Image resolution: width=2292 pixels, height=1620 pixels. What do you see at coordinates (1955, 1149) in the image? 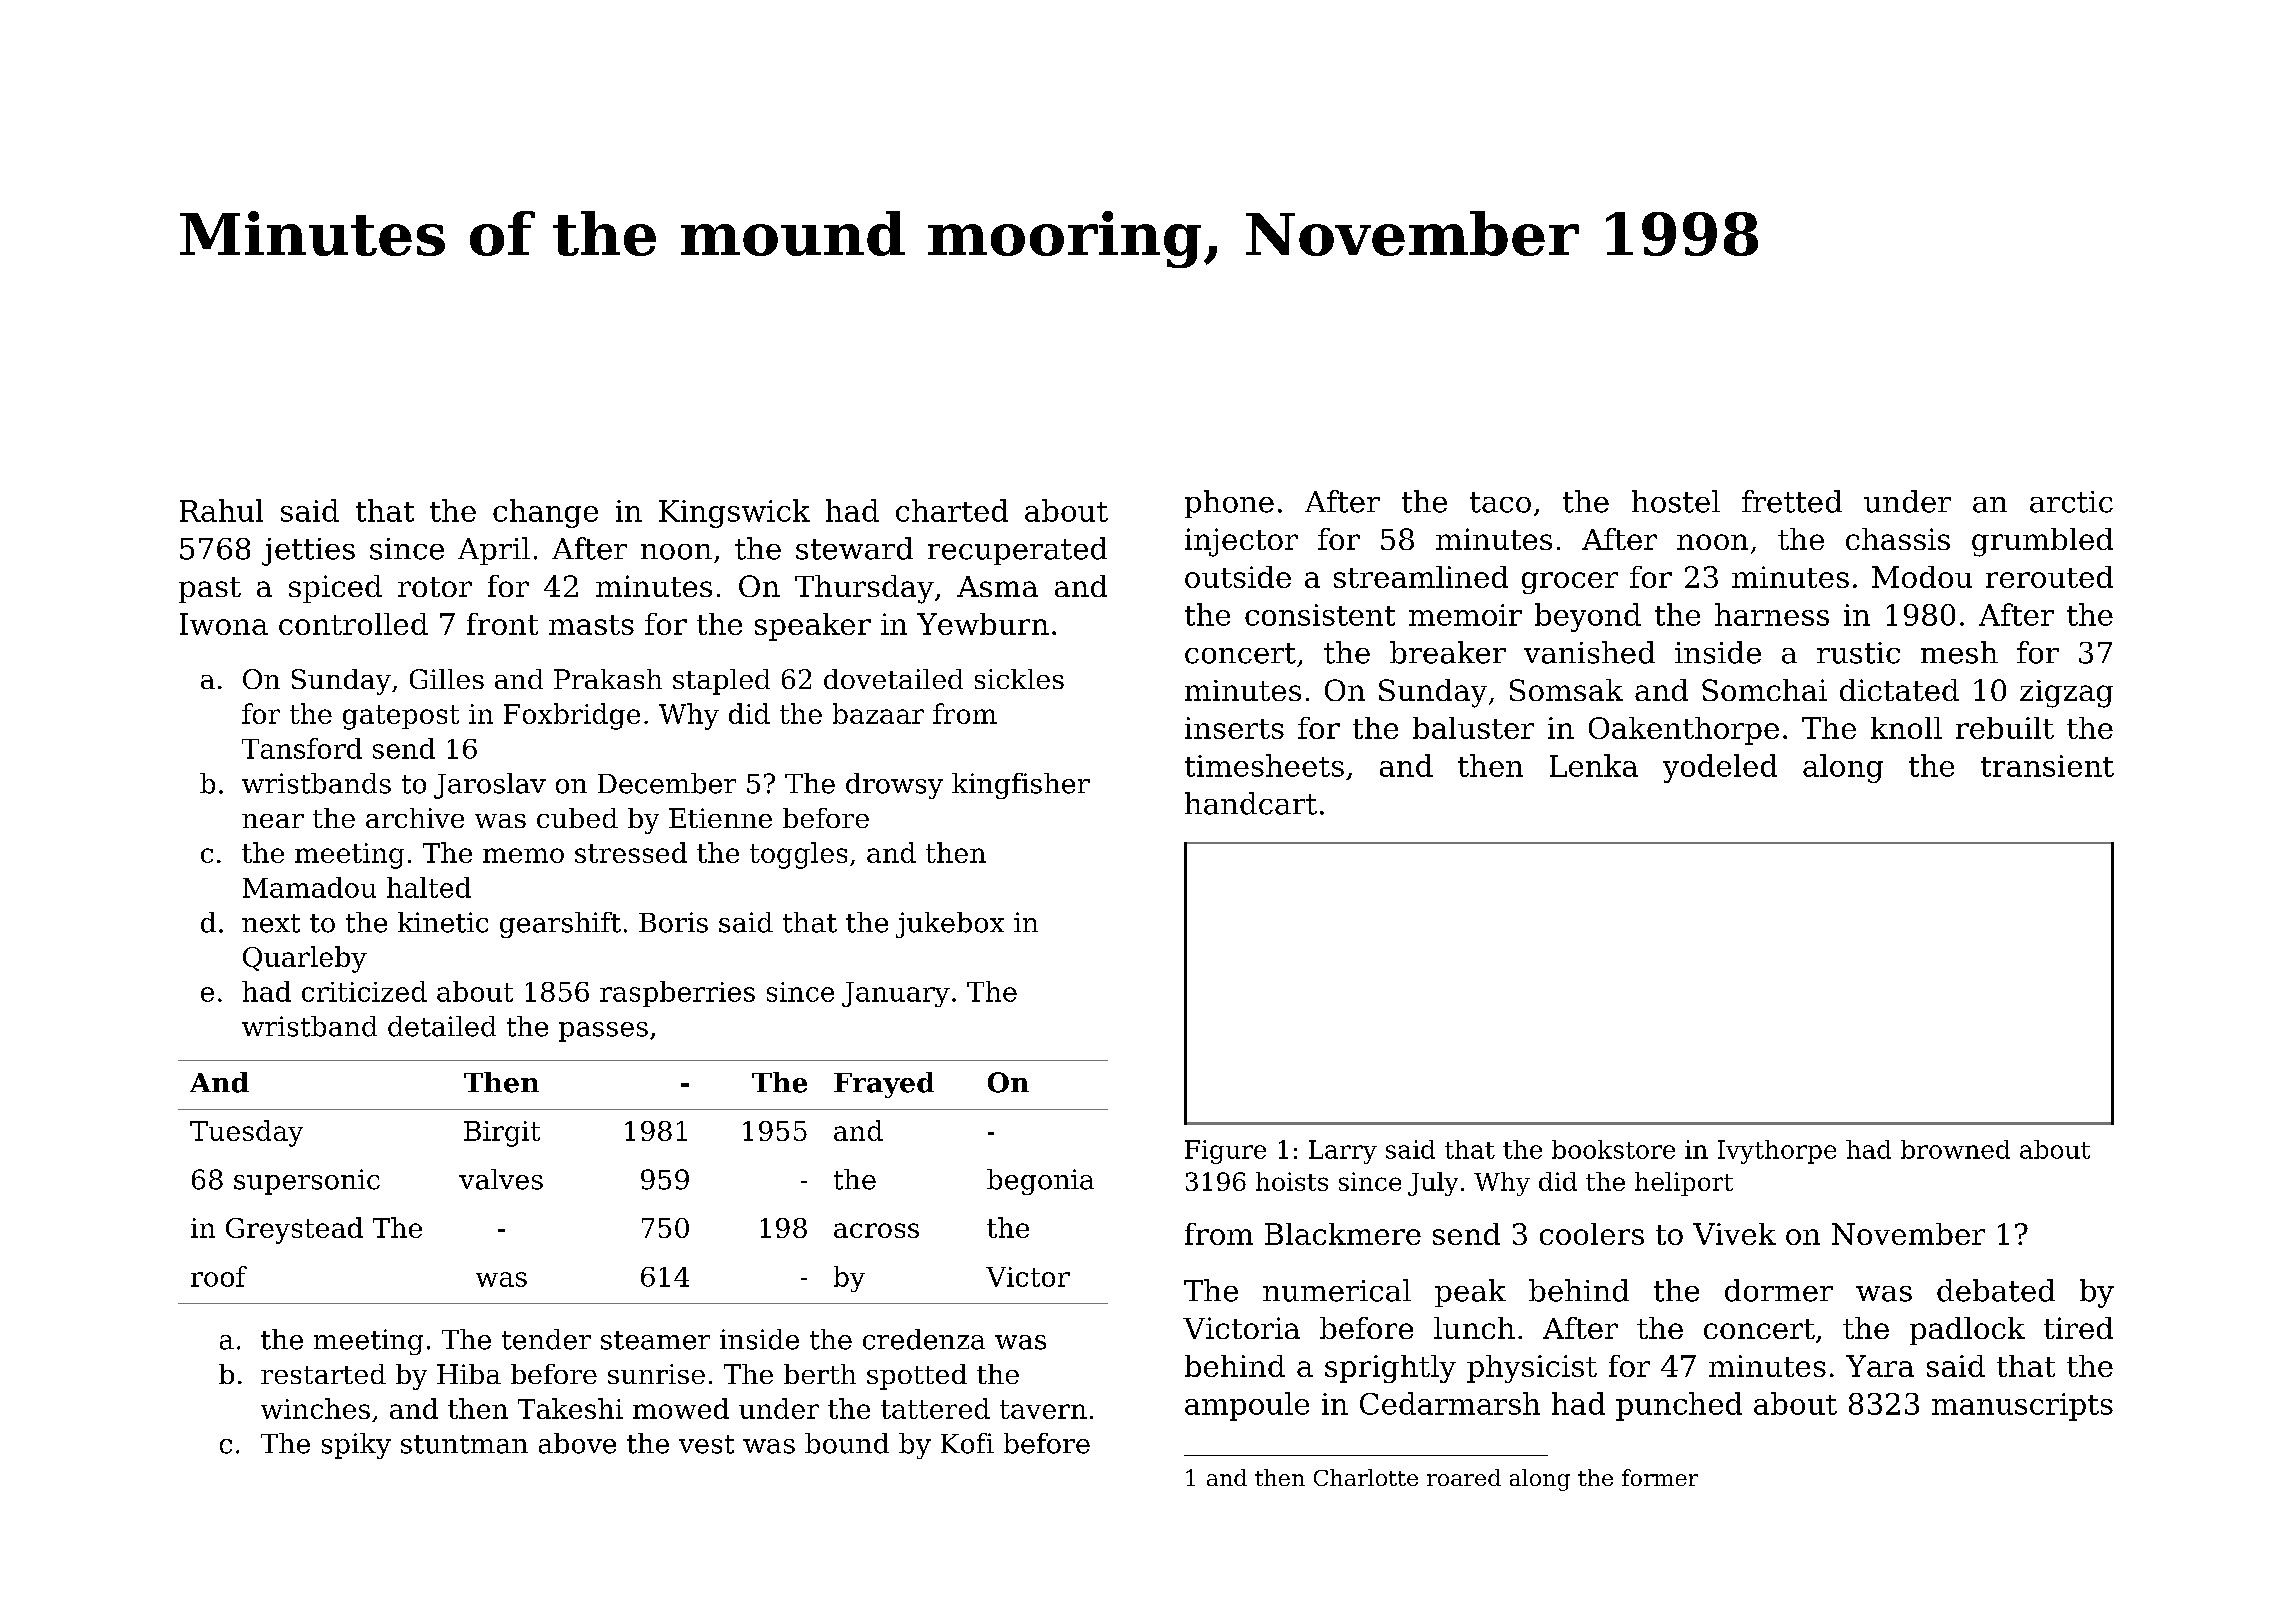
I see `browned` at bounding box center [1955, 1149].
